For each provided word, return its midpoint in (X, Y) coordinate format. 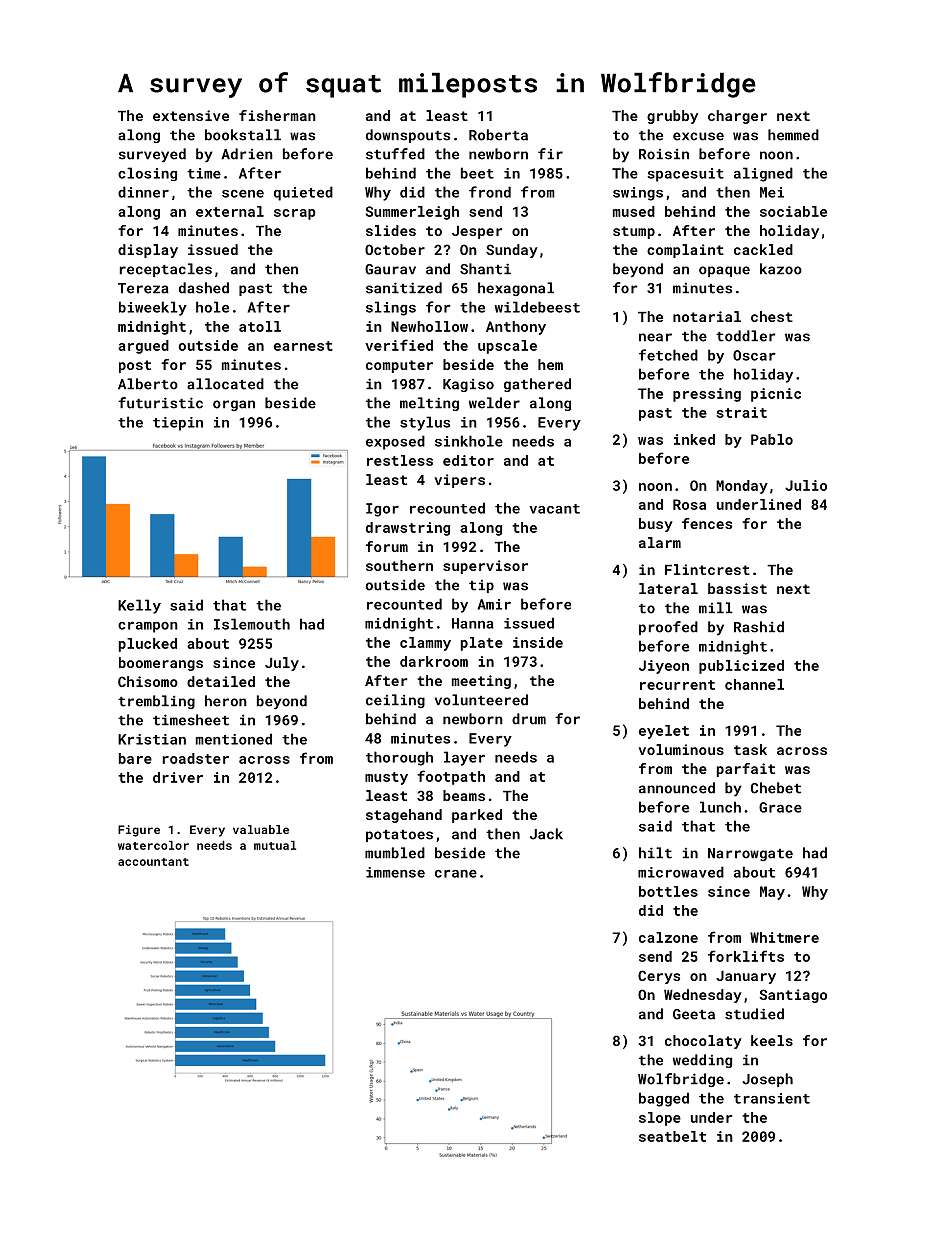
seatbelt (672, 1136)
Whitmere (784, 937)
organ (234, 405)
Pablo (772, 439)
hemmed (793, 135)
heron (226, 701)
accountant (153, 862)
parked (477, 816)
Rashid (759, 627)
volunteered (481, 700)
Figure (139, 831)
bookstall (243, 135)
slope (660, 1119)
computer (399, 366)
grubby (672, 117)
